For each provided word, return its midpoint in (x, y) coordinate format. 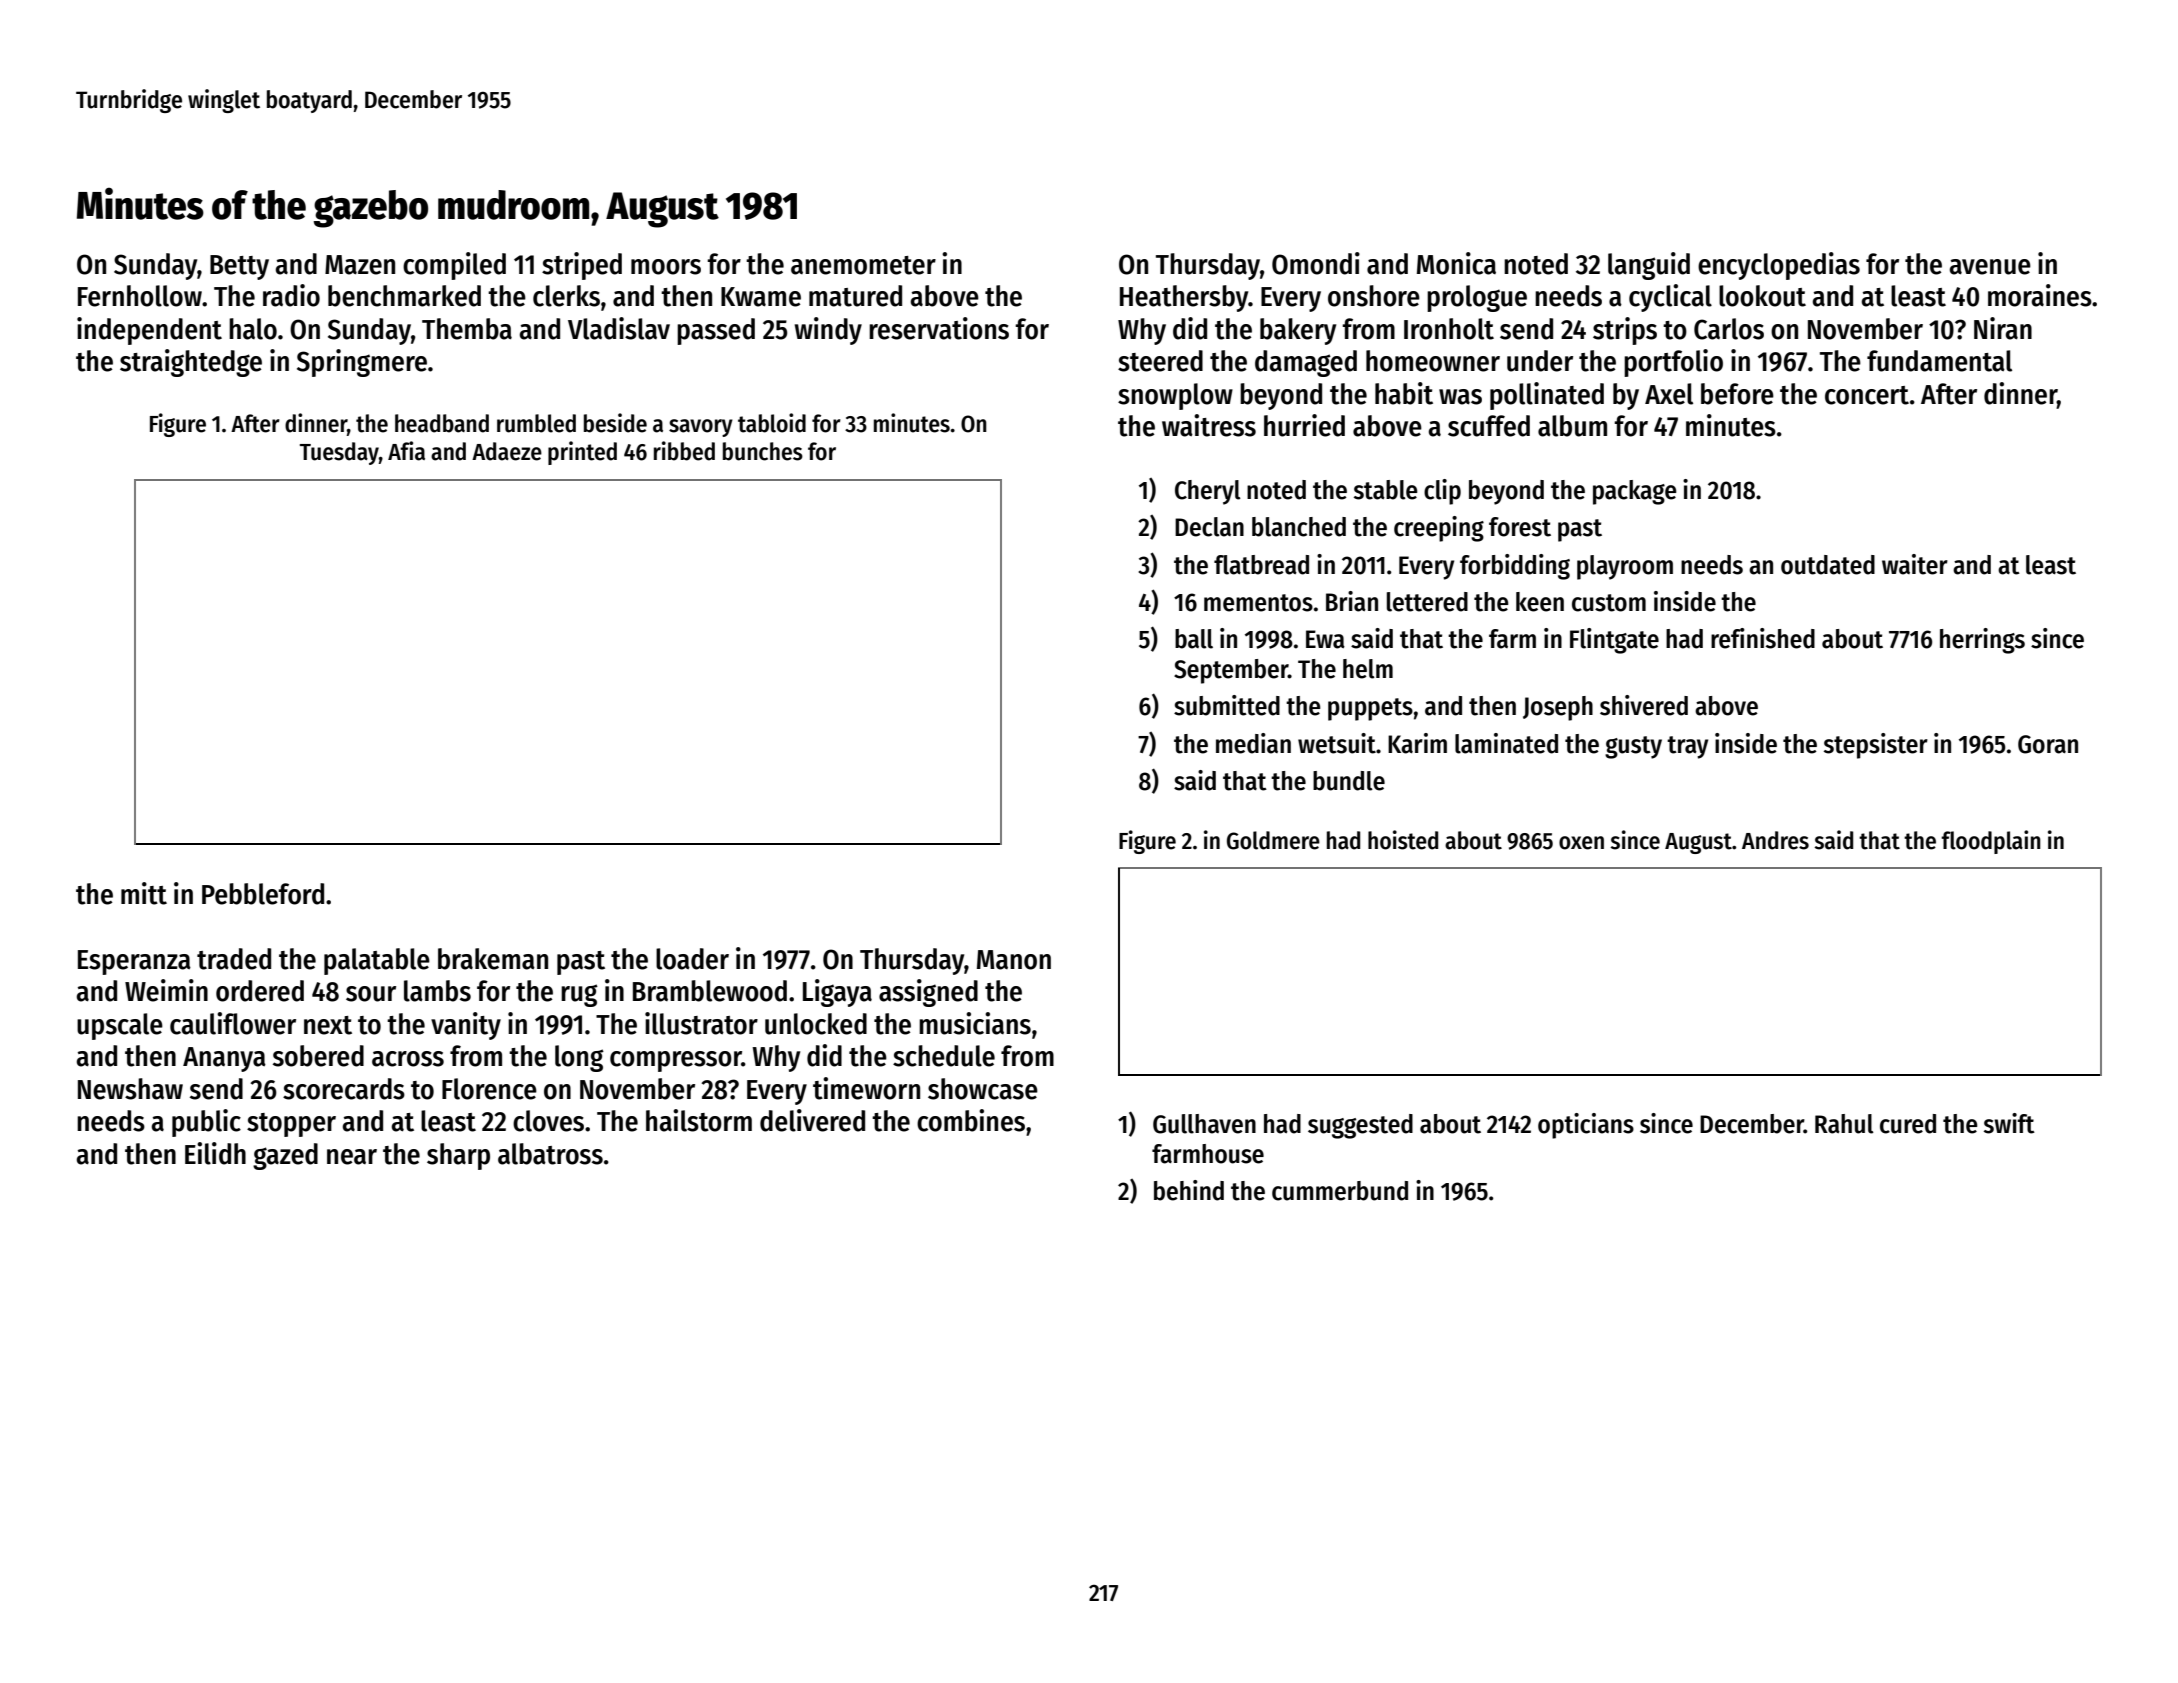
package (1635, 492)
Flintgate (1614, 641)
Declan (1209, 527)
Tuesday (339, 453)
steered (1160, 361)
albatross (550, 1154)
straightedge (191, 363)
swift (2009, 1123)
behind (1189, 1190)
